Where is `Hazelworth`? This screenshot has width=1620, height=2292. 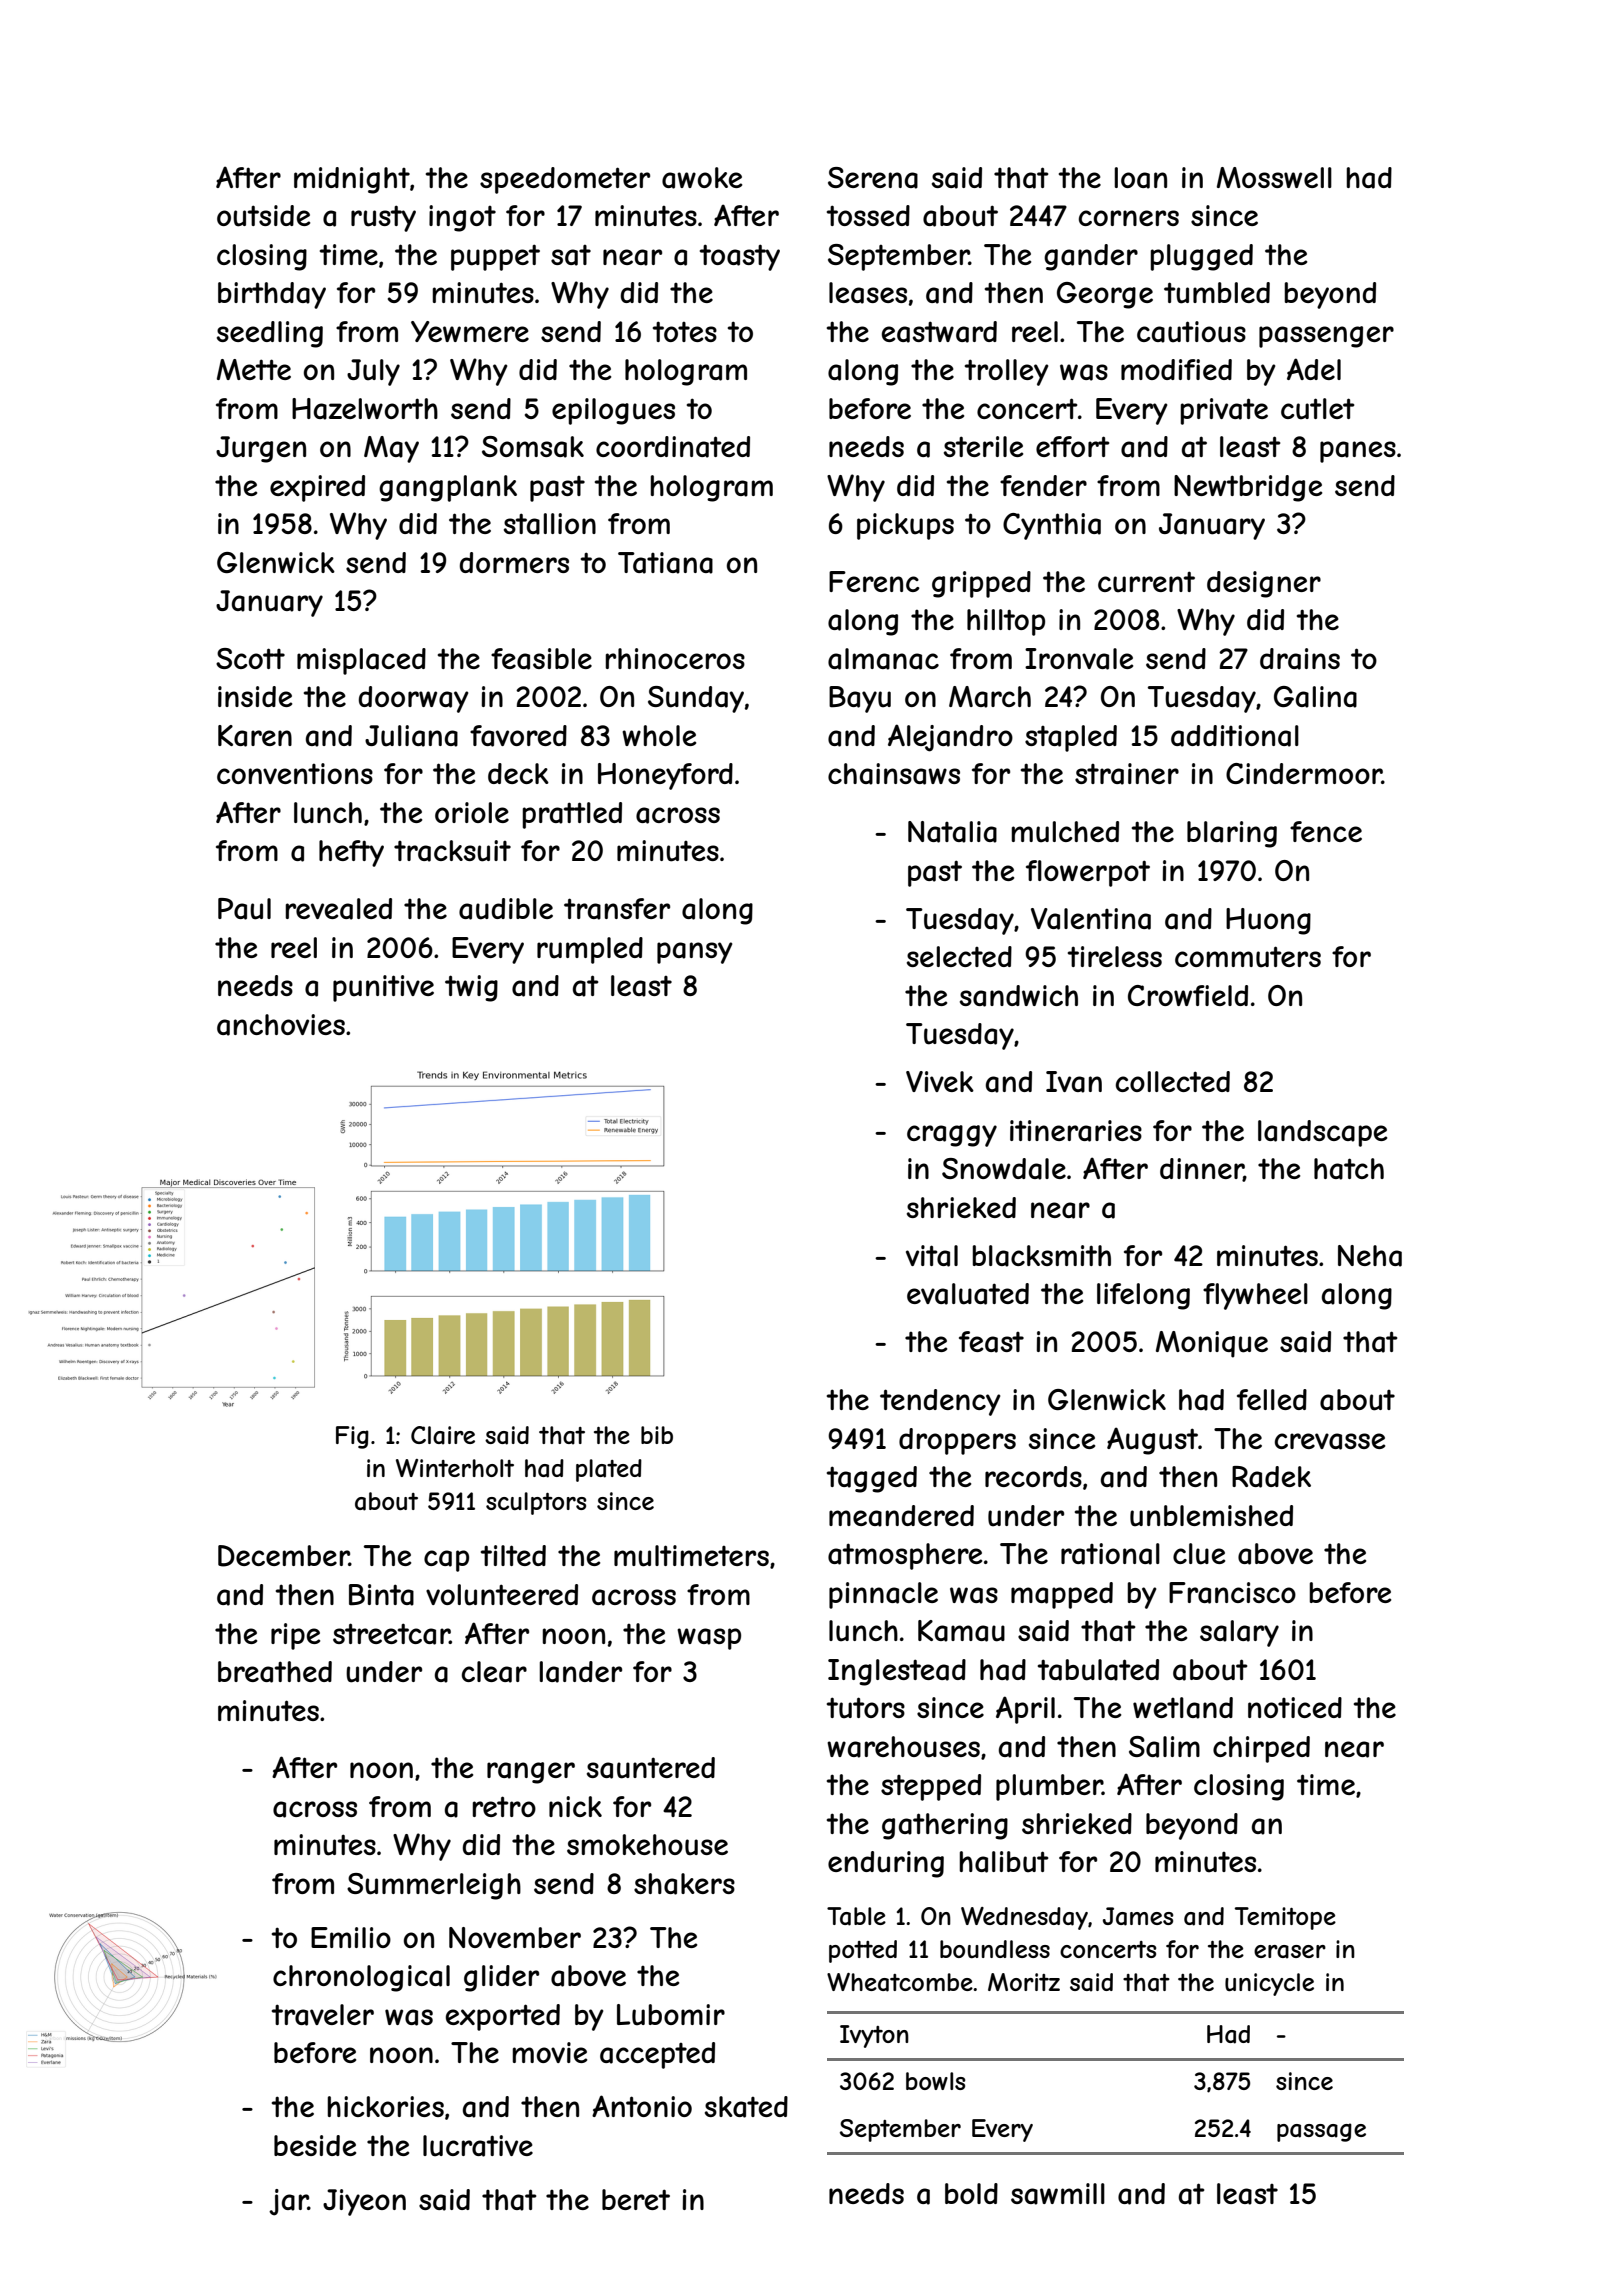
Hazelworth is located at coordinates (365, 409).
